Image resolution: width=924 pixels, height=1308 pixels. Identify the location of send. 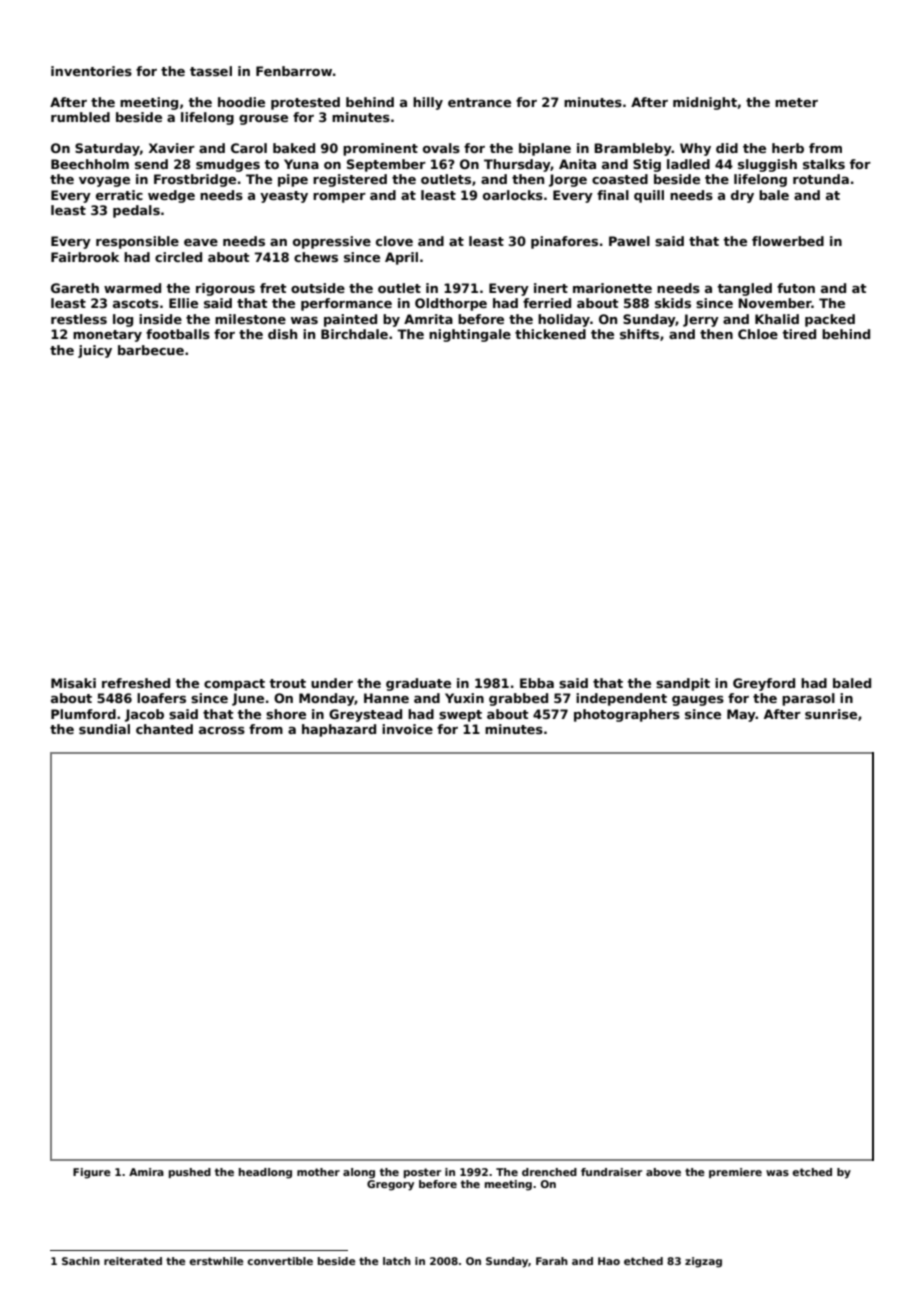
(151, 164).
